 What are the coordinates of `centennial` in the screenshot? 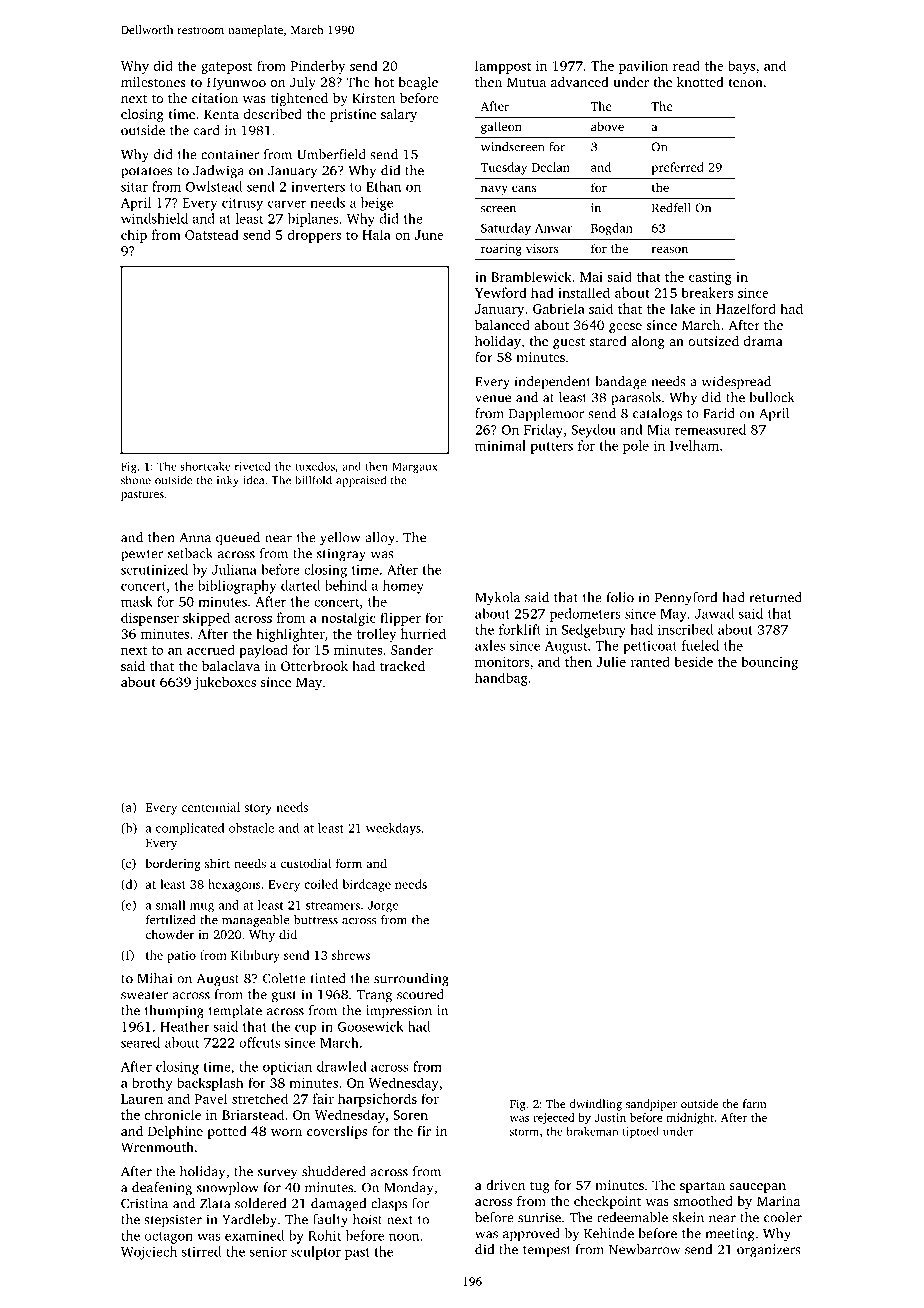 It's located at (211, 807).
